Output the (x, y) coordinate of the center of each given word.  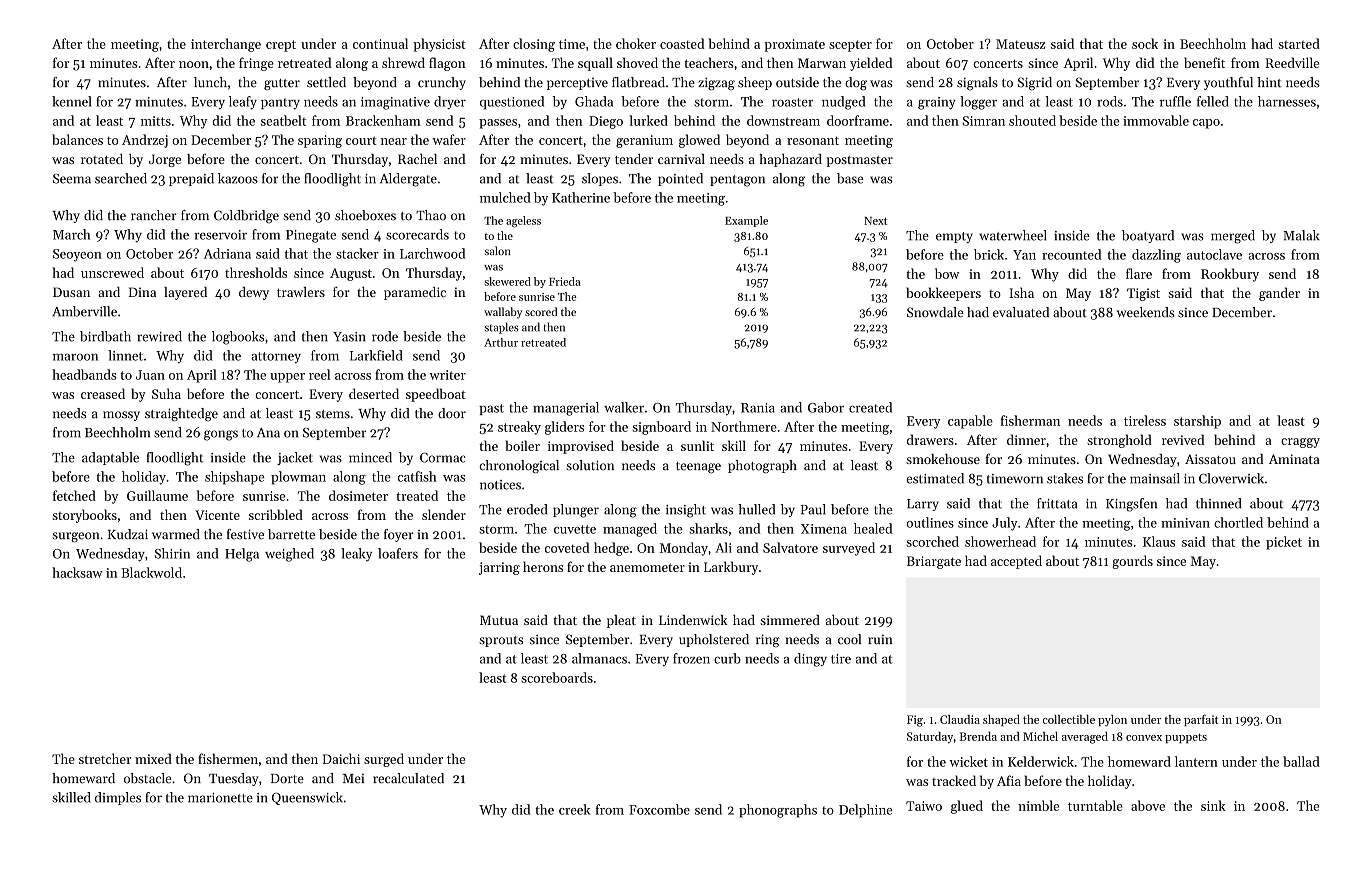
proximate (794, 45)
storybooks (84, 516)
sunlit (697, 445)
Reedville (1292, 62)
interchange (226, 45)
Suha (166, 393)
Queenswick (307, 798)
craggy (1300, 443)
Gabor (826, 407)
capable (970, 422)
